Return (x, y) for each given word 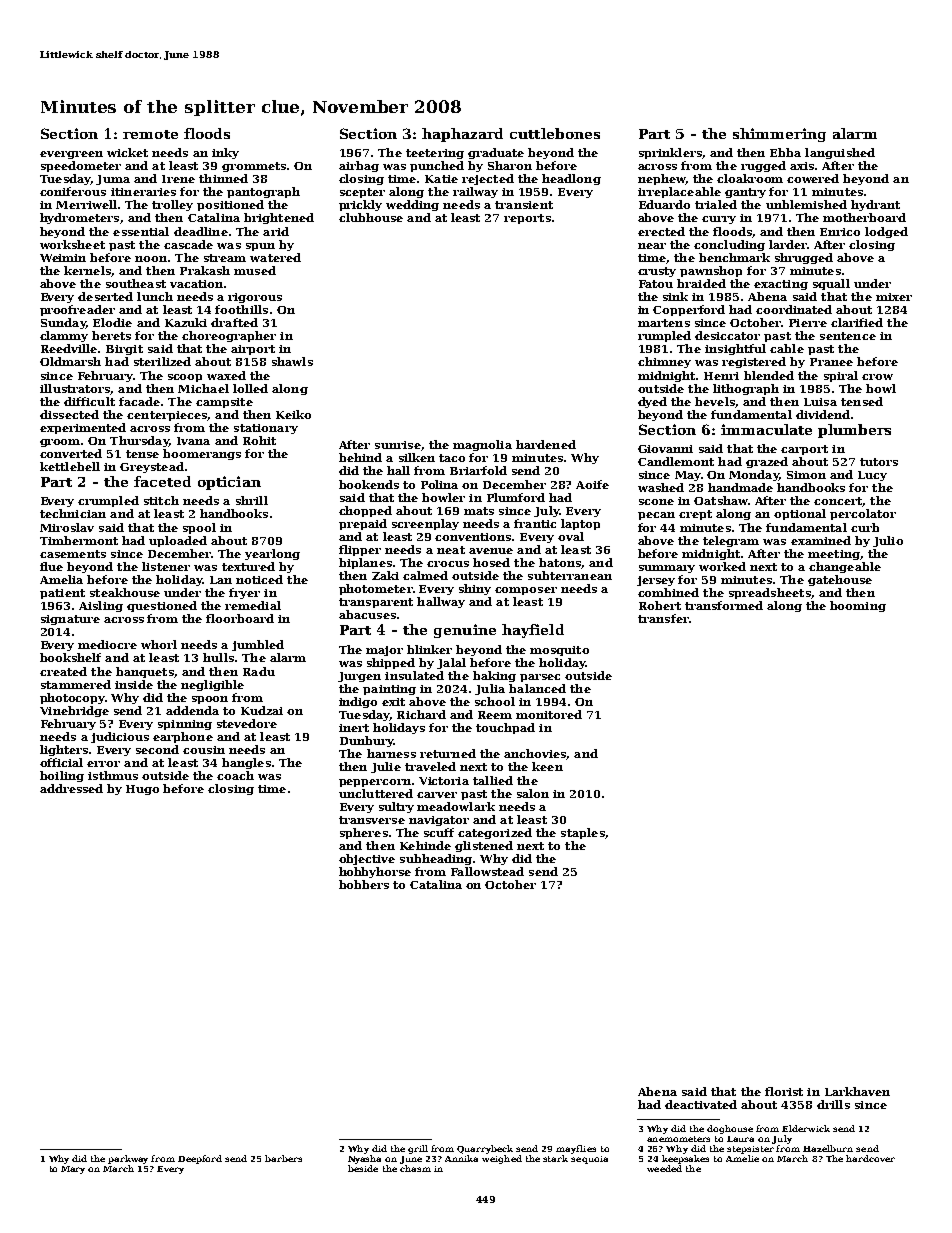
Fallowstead (487, 871)
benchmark (734, 257)
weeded (664, 1168)
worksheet (72, 244)
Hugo (142, 790)
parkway (128, 1159)
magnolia (482, 445)
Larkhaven (857, 1091)
